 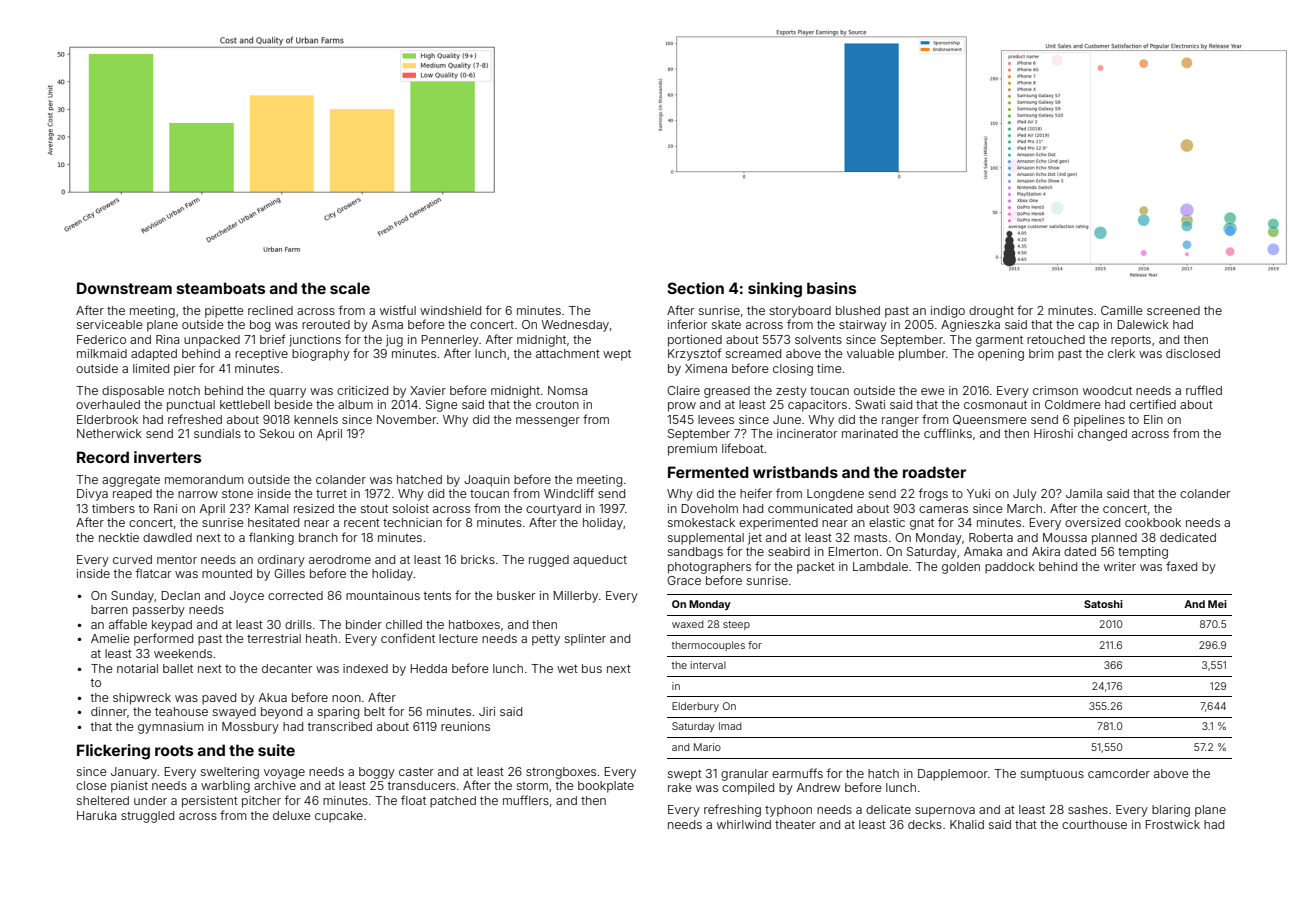 What do you see at coordinates (995, 405) in the screenshot?
I see `cosmonaut` at bounding box center [995, 405].
